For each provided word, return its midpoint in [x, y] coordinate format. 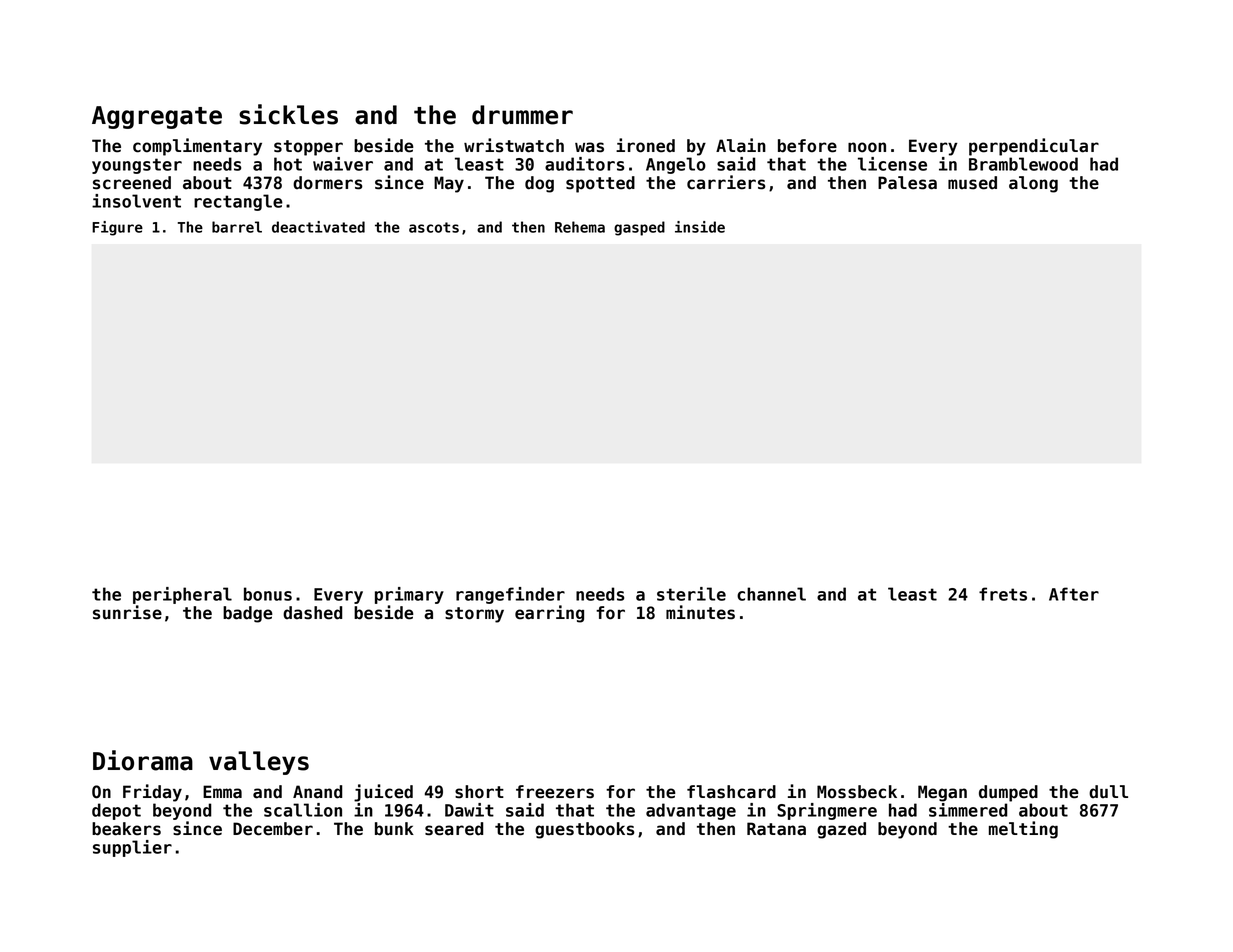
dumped [1008, 793]
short [479, 792]
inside [700, 227]
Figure [117, 228]
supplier [132, 848]
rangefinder [510, 595]
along [1033, 184]
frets [1003, 594]
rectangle [238, 202]
